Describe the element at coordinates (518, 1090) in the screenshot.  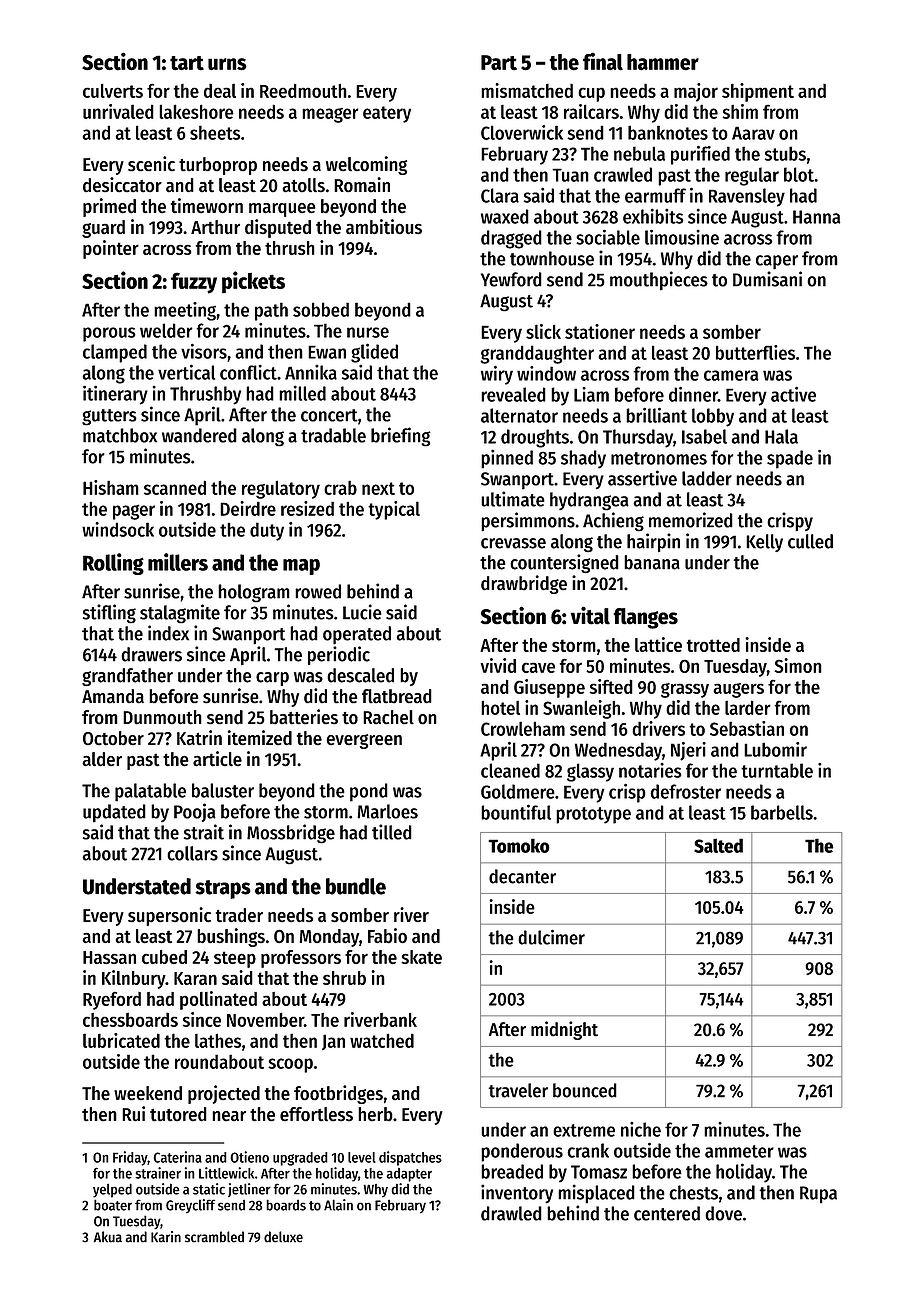
I see `traveler` at that location.
